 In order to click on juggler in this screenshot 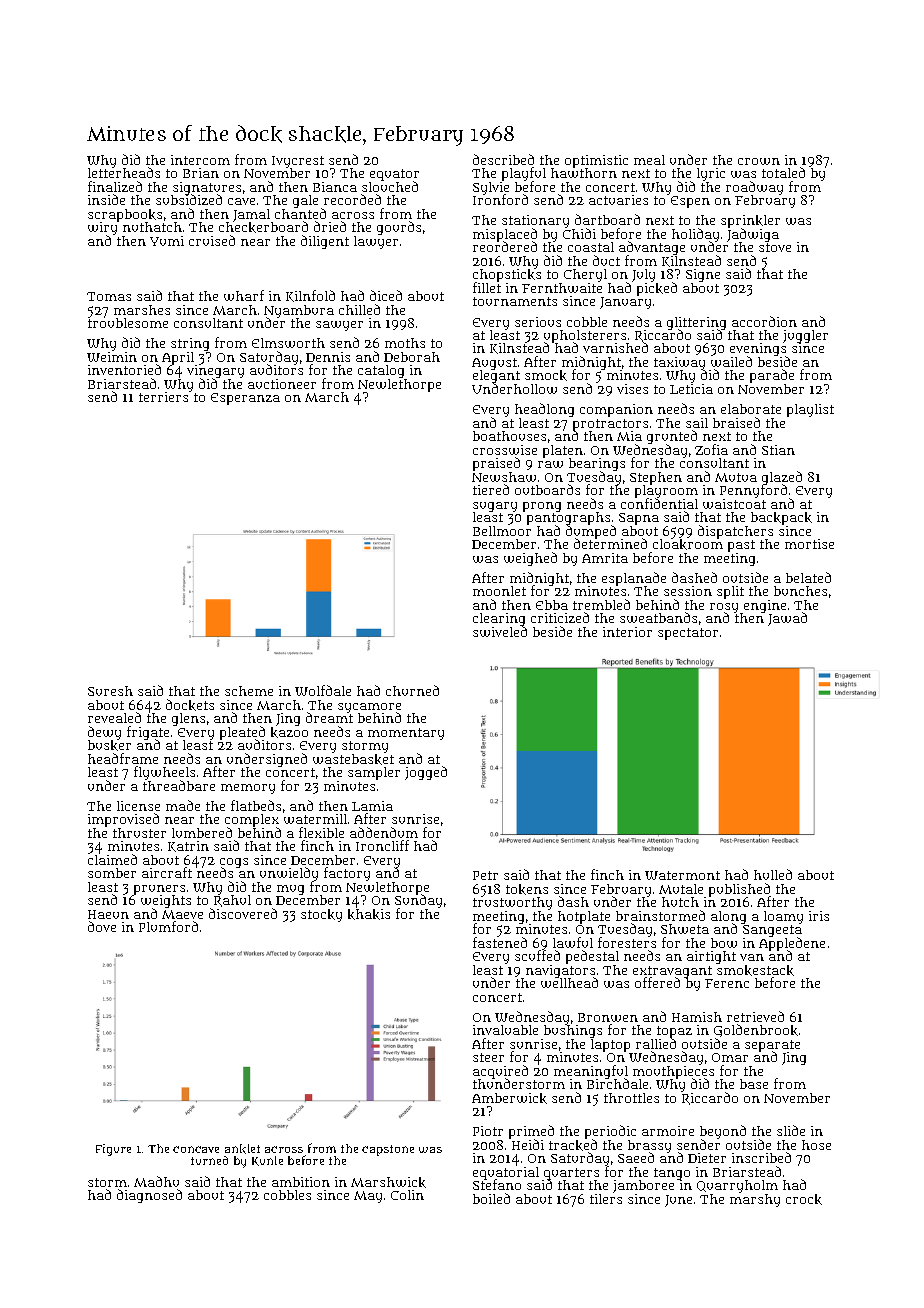, I will do `click(805, 337)`.
